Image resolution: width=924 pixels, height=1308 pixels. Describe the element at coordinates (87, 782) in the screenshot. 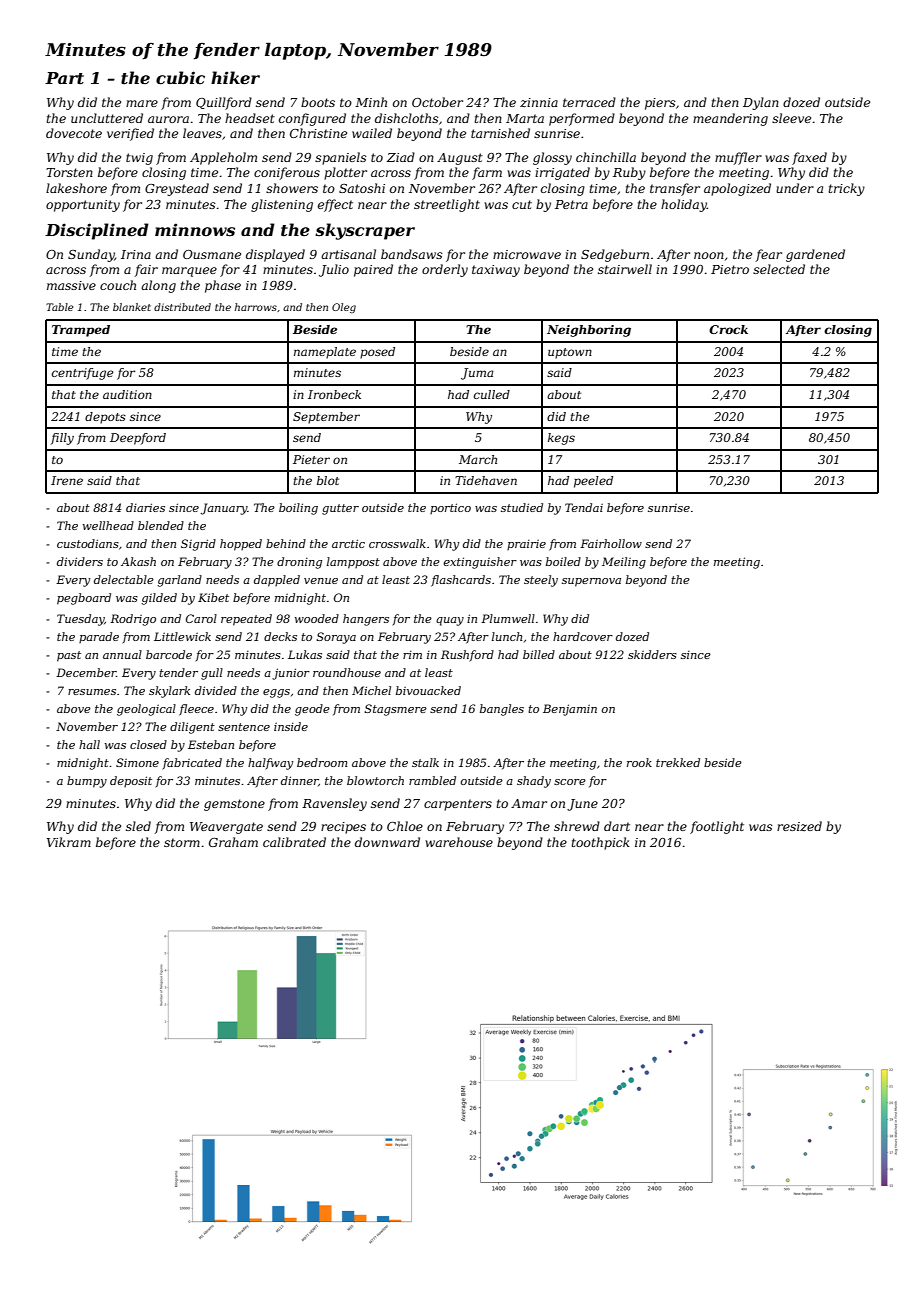

I see `bumpy` at that location.
